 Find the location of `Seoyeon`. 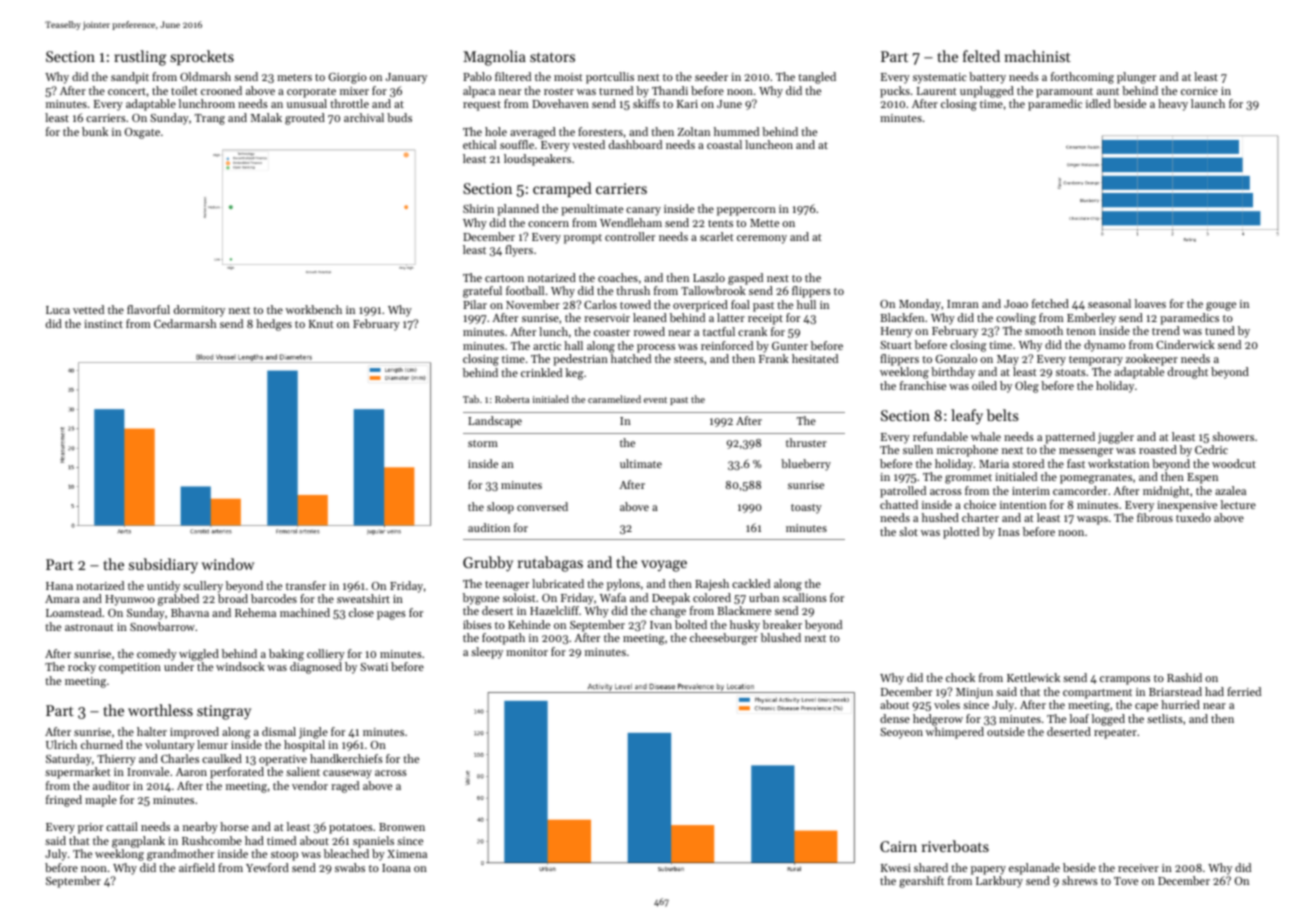

Seoyeon is located at coordinates (901, 733).
